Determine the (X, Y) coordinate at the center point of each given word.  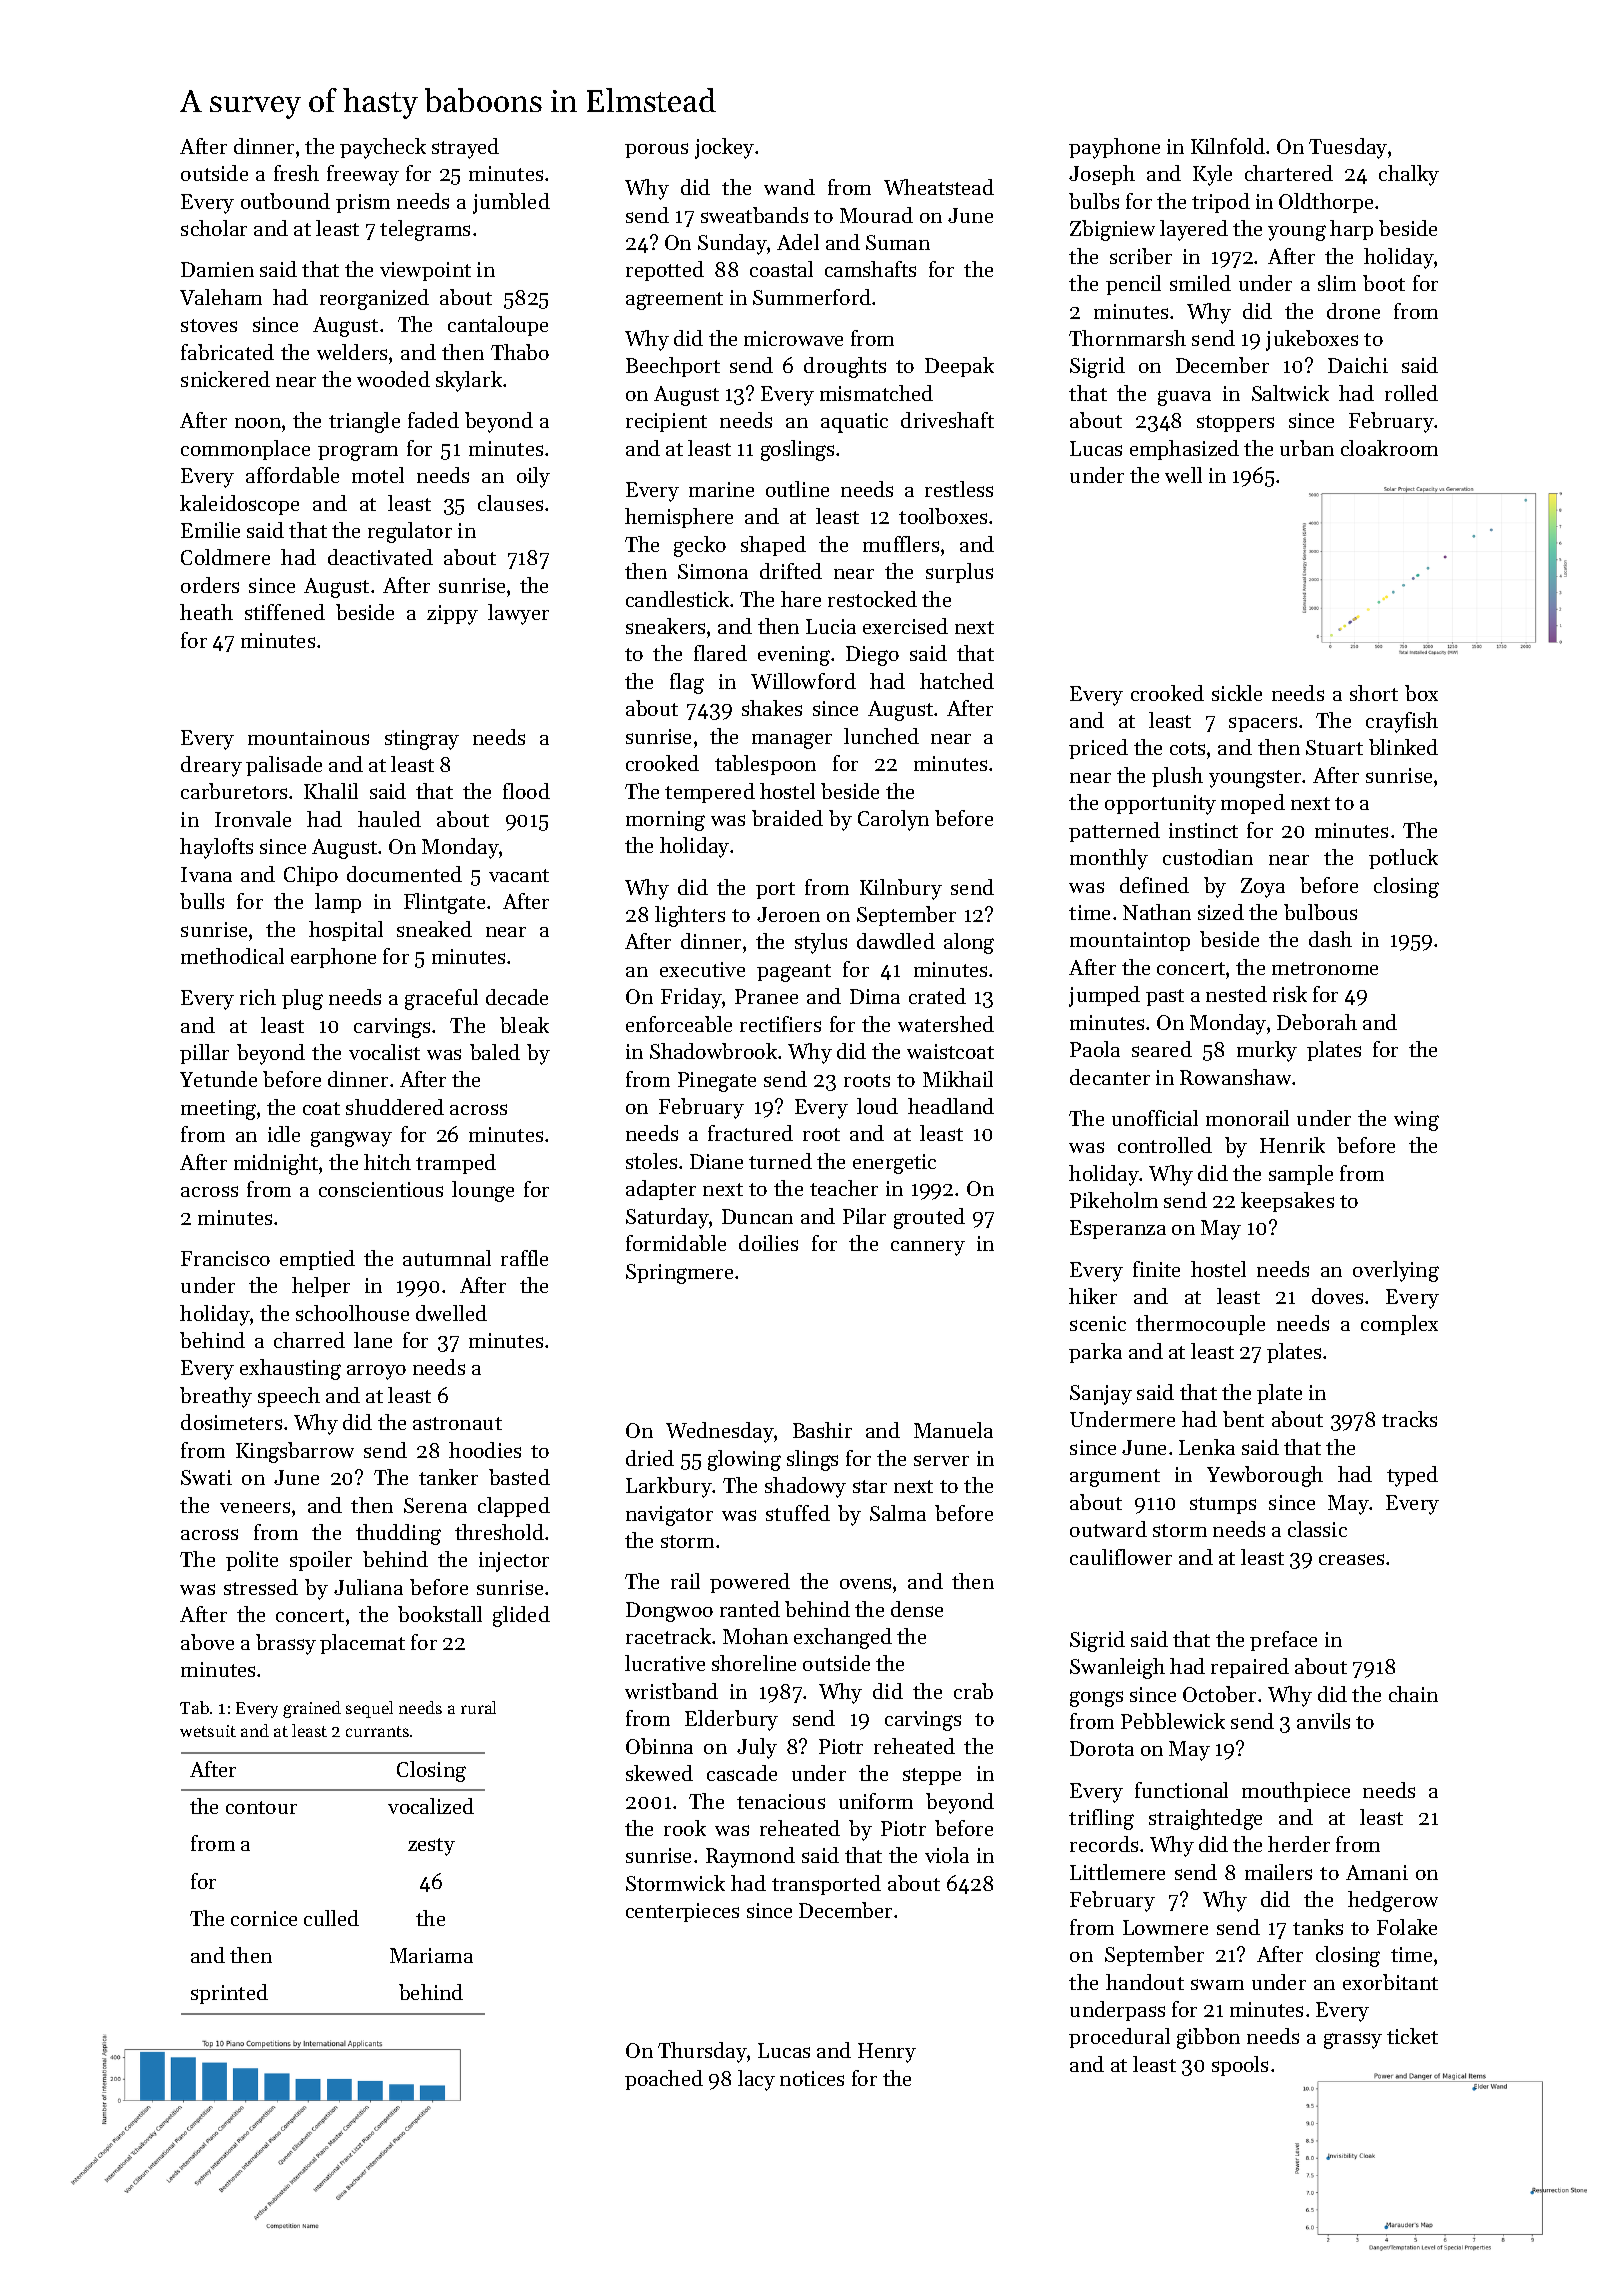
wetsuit (208, 1731)
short (1374, 693)
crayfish (1402, 722)
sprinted (229, 1994)
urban (1307, 448)
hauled (389, 819)
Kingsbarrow (295, 1452)
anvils (1323, 1721)
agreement (674, 301)
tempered (710, 793)
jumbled (511, 203)
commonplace (245, 450)
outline (797, 489)
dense (917, 1609)
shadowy (805, 1487)
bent (1243, 1419)
